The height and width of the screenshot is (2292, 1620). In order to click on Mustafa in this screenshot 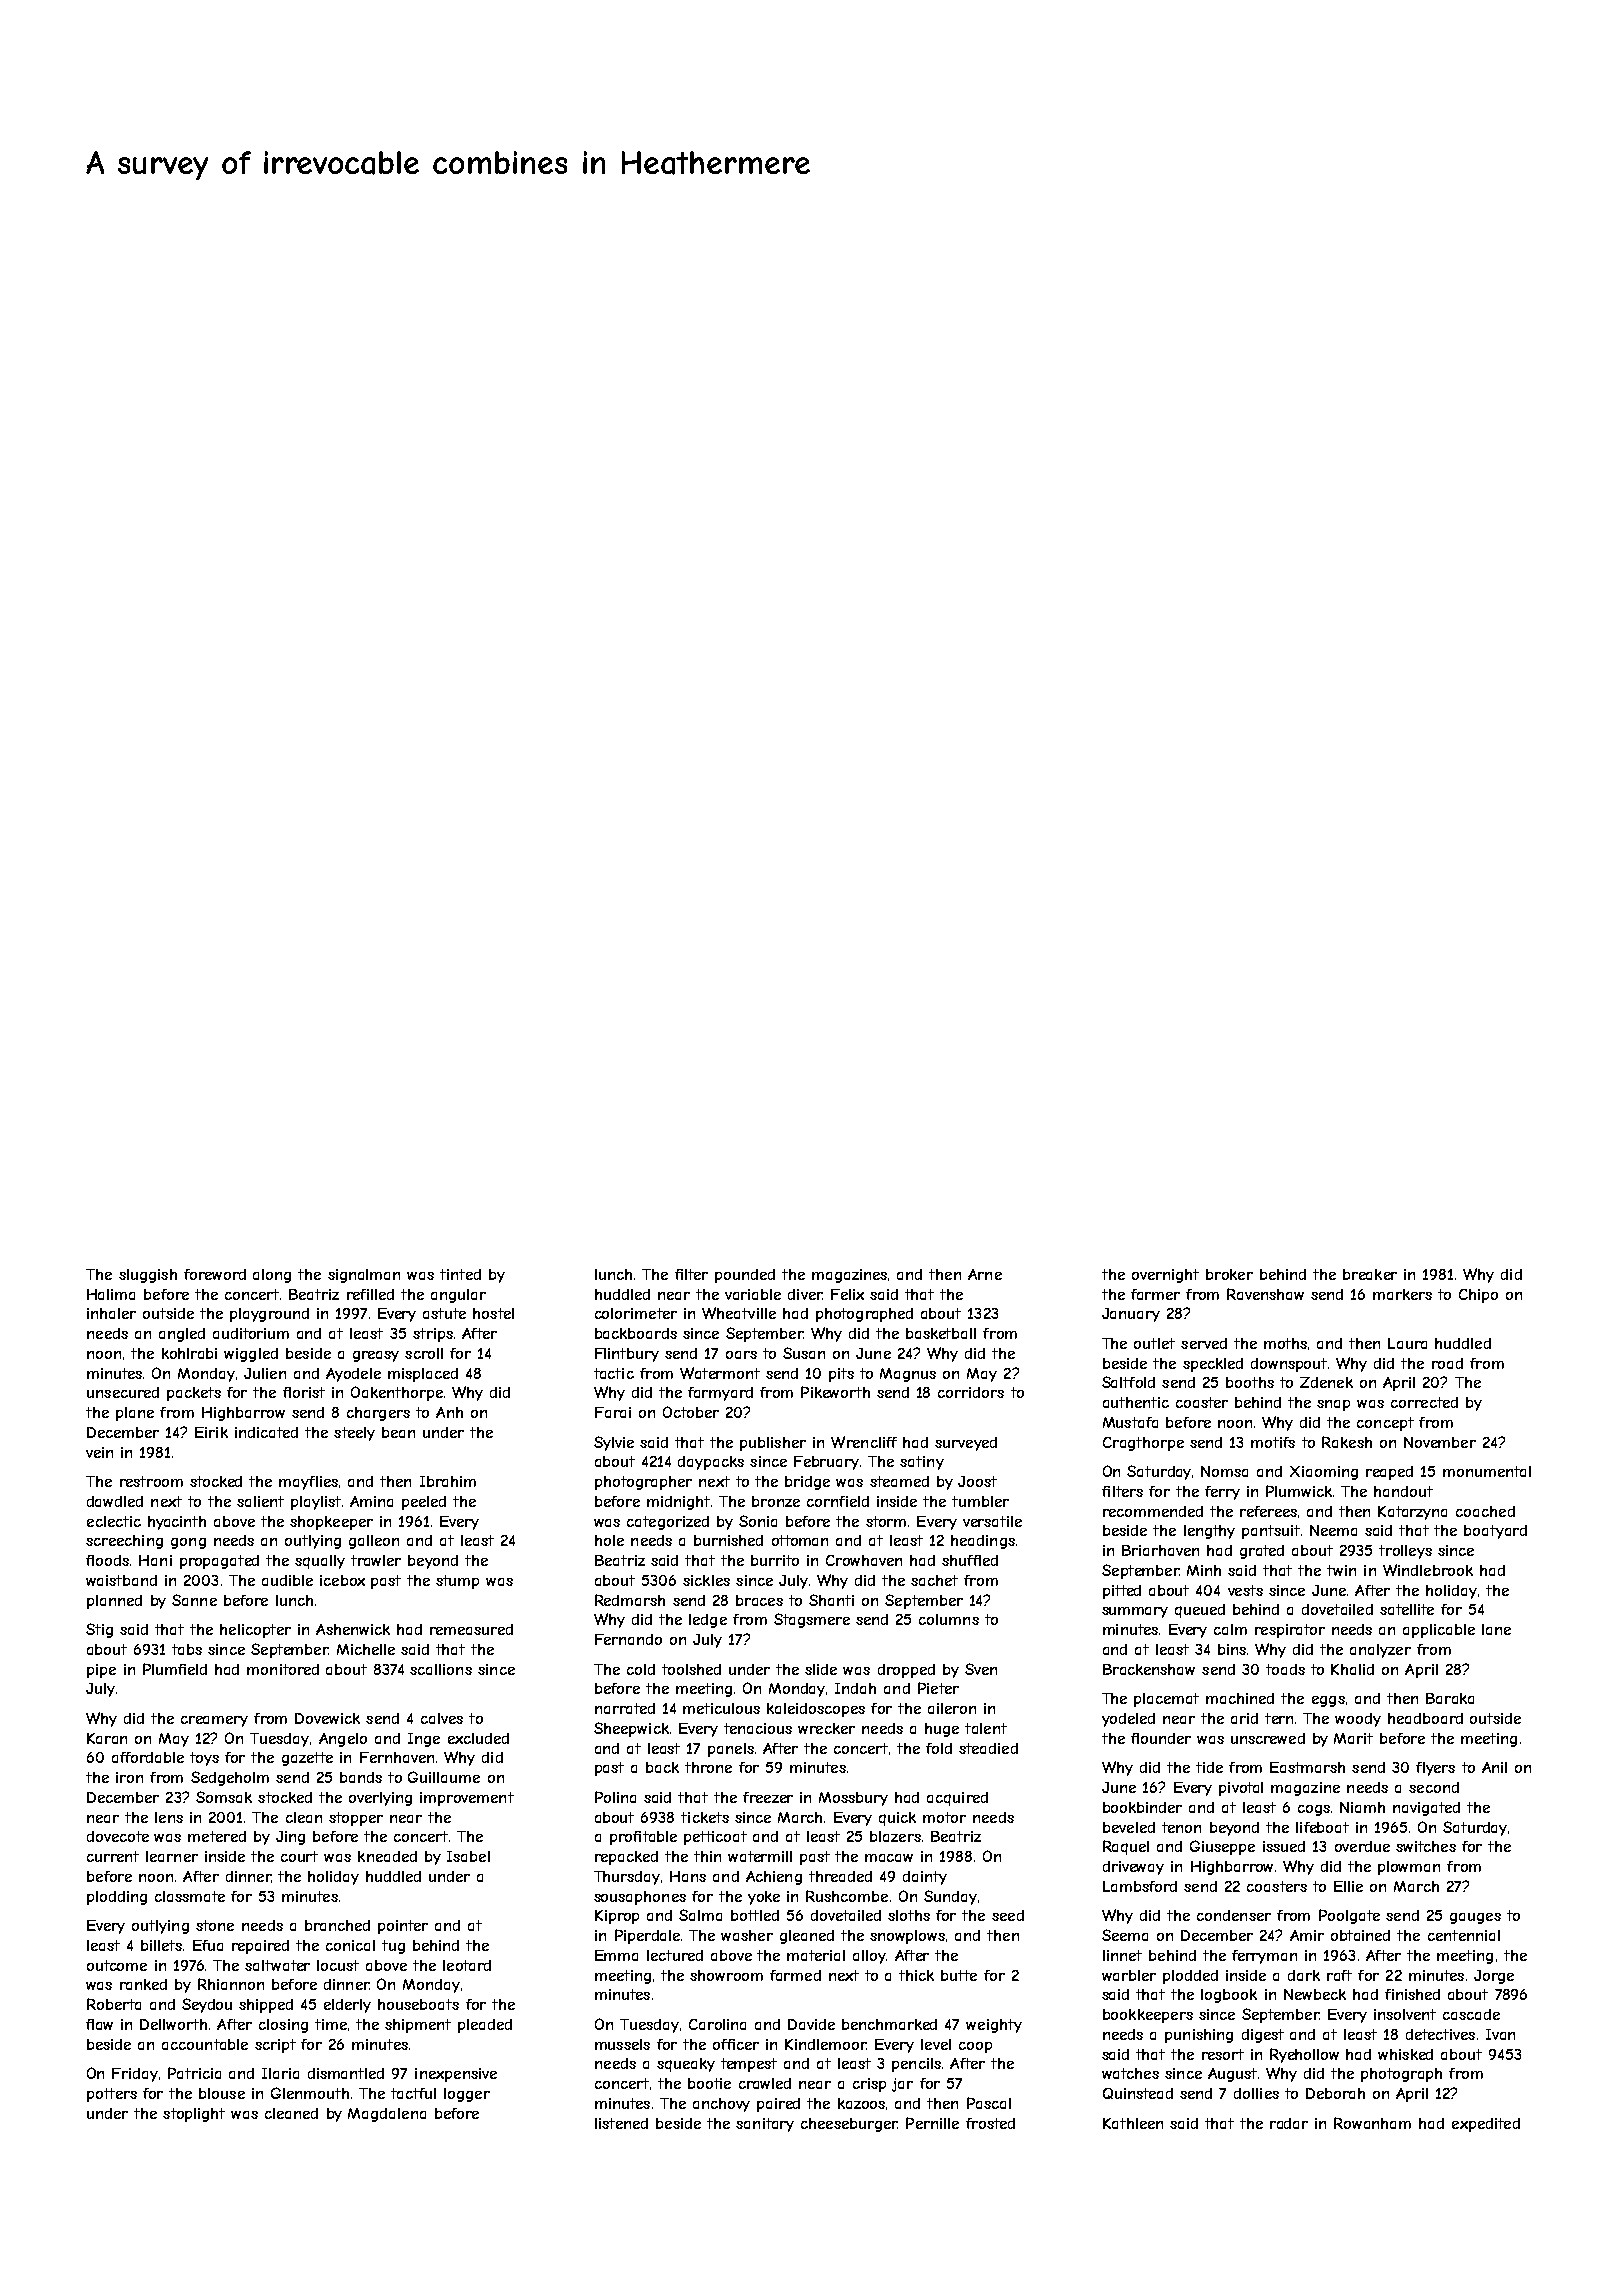, I will do `click(1130, 1422)`.
